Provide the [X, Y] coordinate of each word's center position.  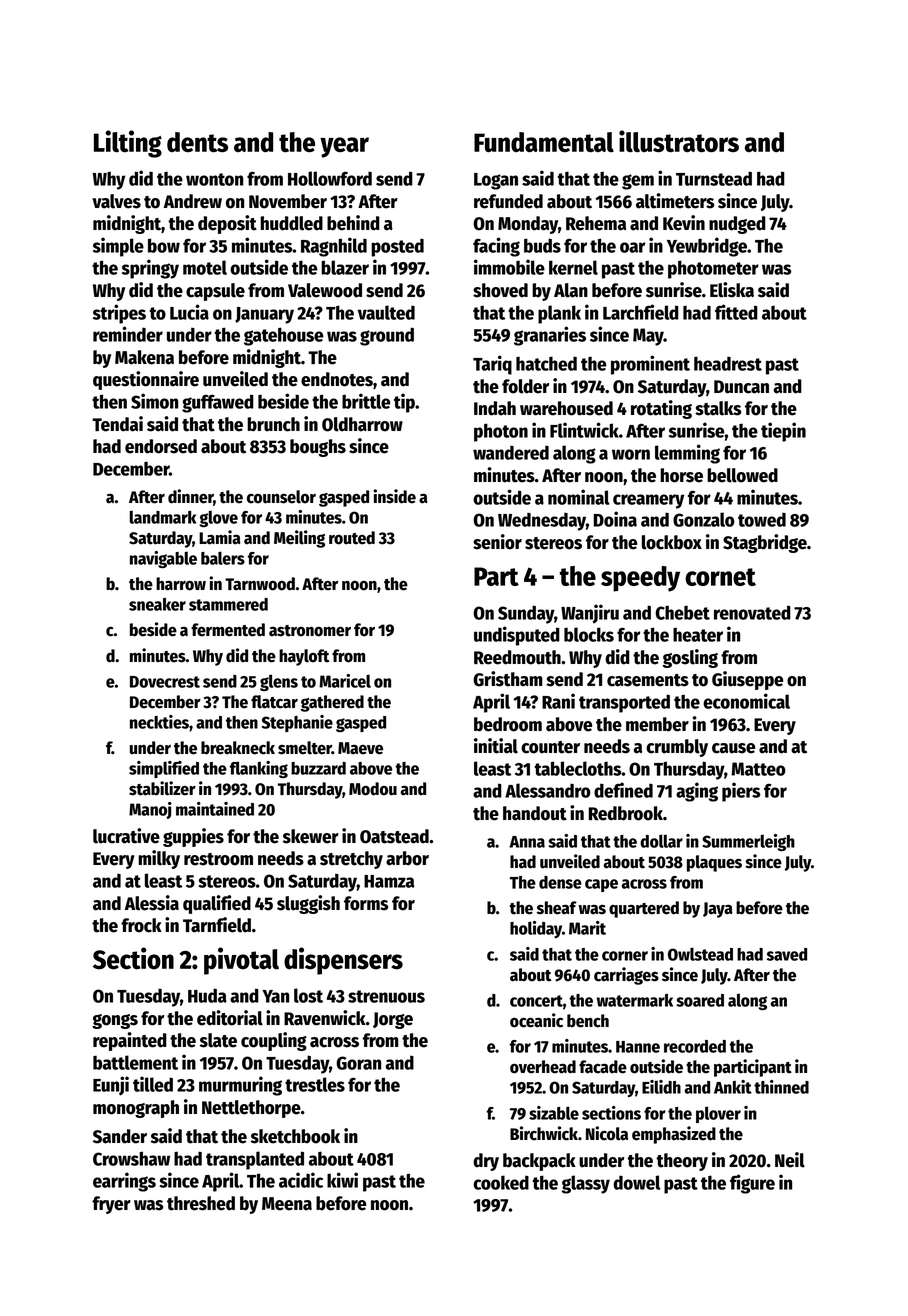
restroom [218, 859]
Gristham [507, 679]
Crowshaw [131, 1158]
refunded [508, 201]
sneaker [157, 604]
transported [624, 703]
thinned [781, 1087]
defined [623, 790]
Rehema [596, 223]
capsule [215, 292]
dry [486, 1162]
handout [535, 813]
